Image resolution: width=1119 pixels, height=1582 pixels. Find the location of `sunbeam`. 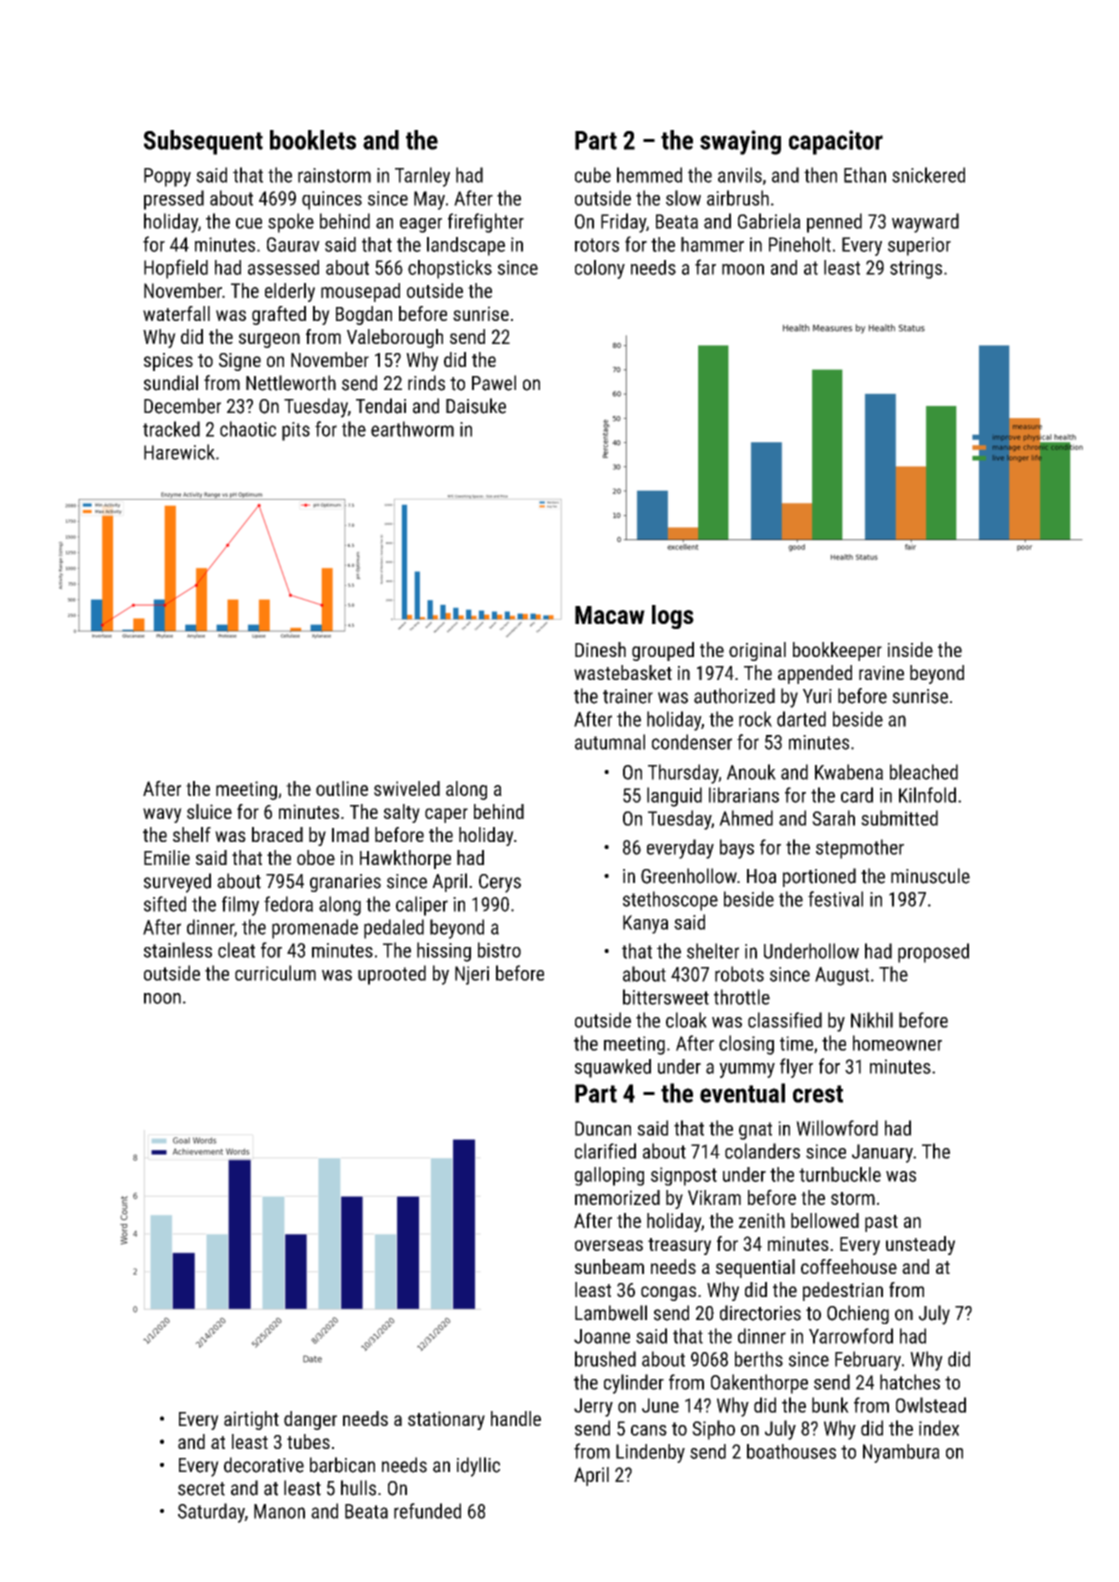

sunbeam is located at coordinates (609, 1266).
